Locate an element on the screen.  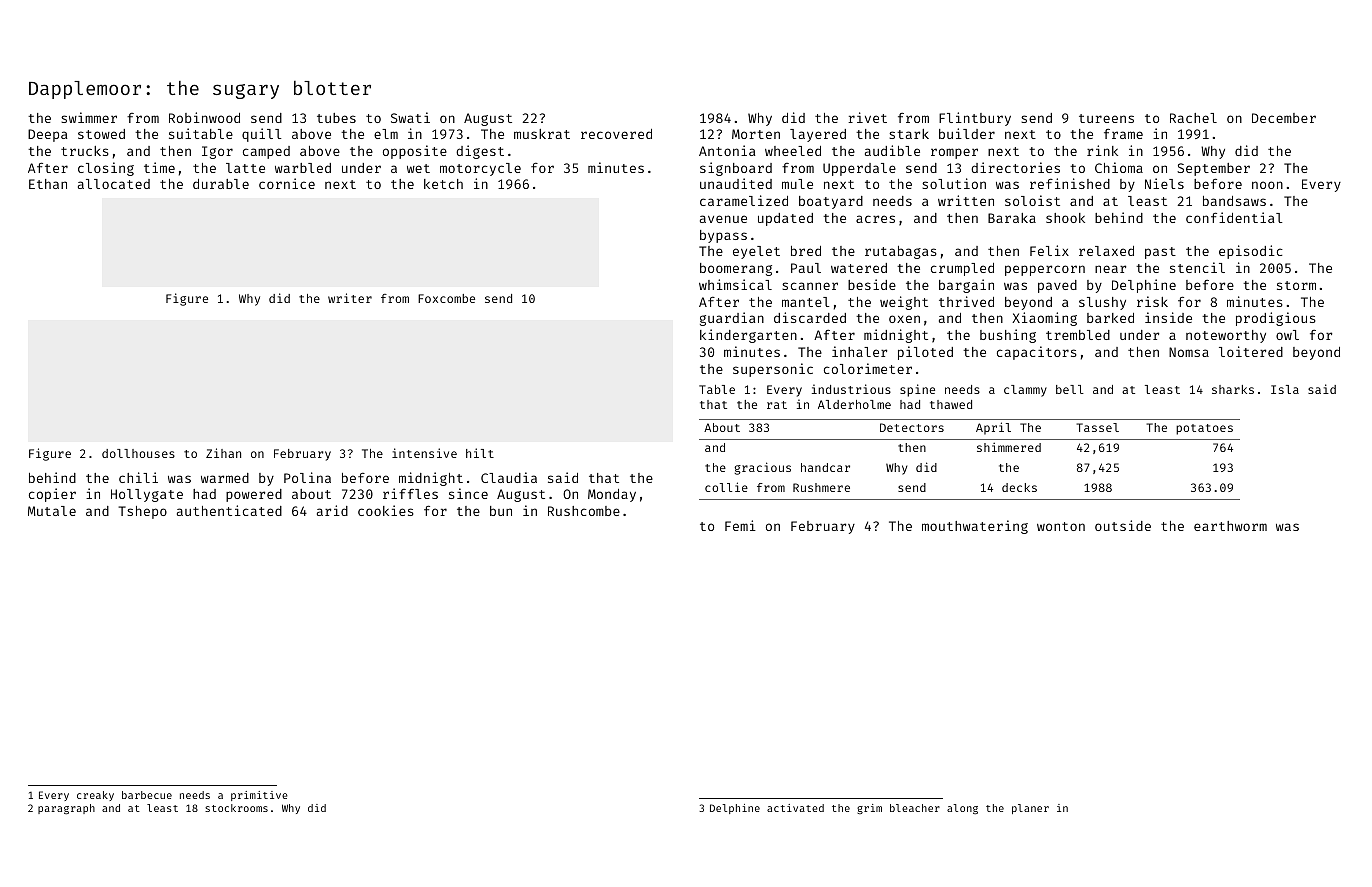
storm is located at coordinates (1296, 285).
